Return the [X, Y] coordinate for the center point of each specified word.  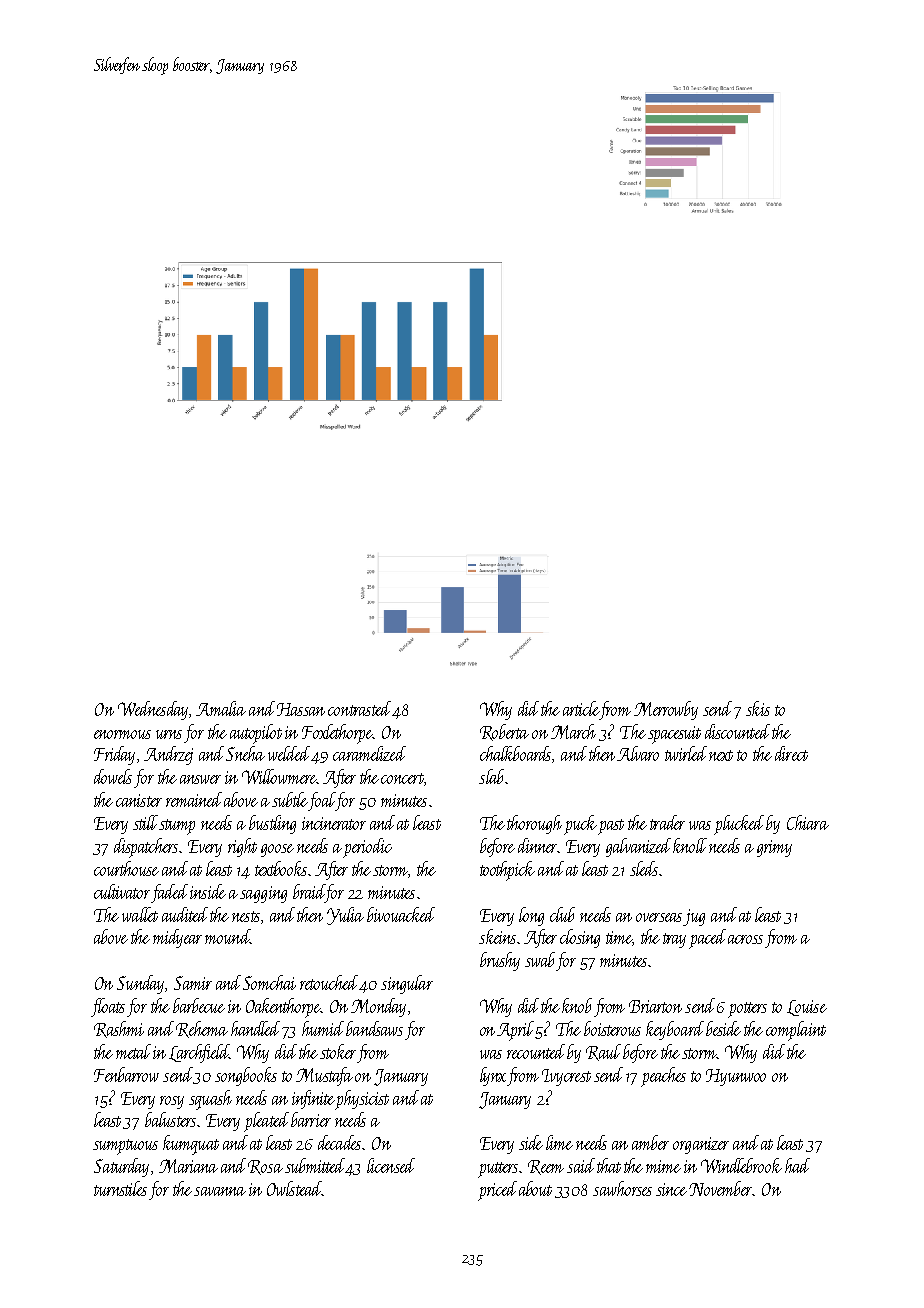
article [581, 708]
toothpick [507, 871]
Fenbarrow [126, 1074]
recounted [536, 1051]
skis [758, 708]
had [797, 1165]
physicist [362, 1100]
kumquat [191, 1145]
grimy [774, 848]
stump [177, 827]
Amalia [221, 708]
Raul [603, 1052]
